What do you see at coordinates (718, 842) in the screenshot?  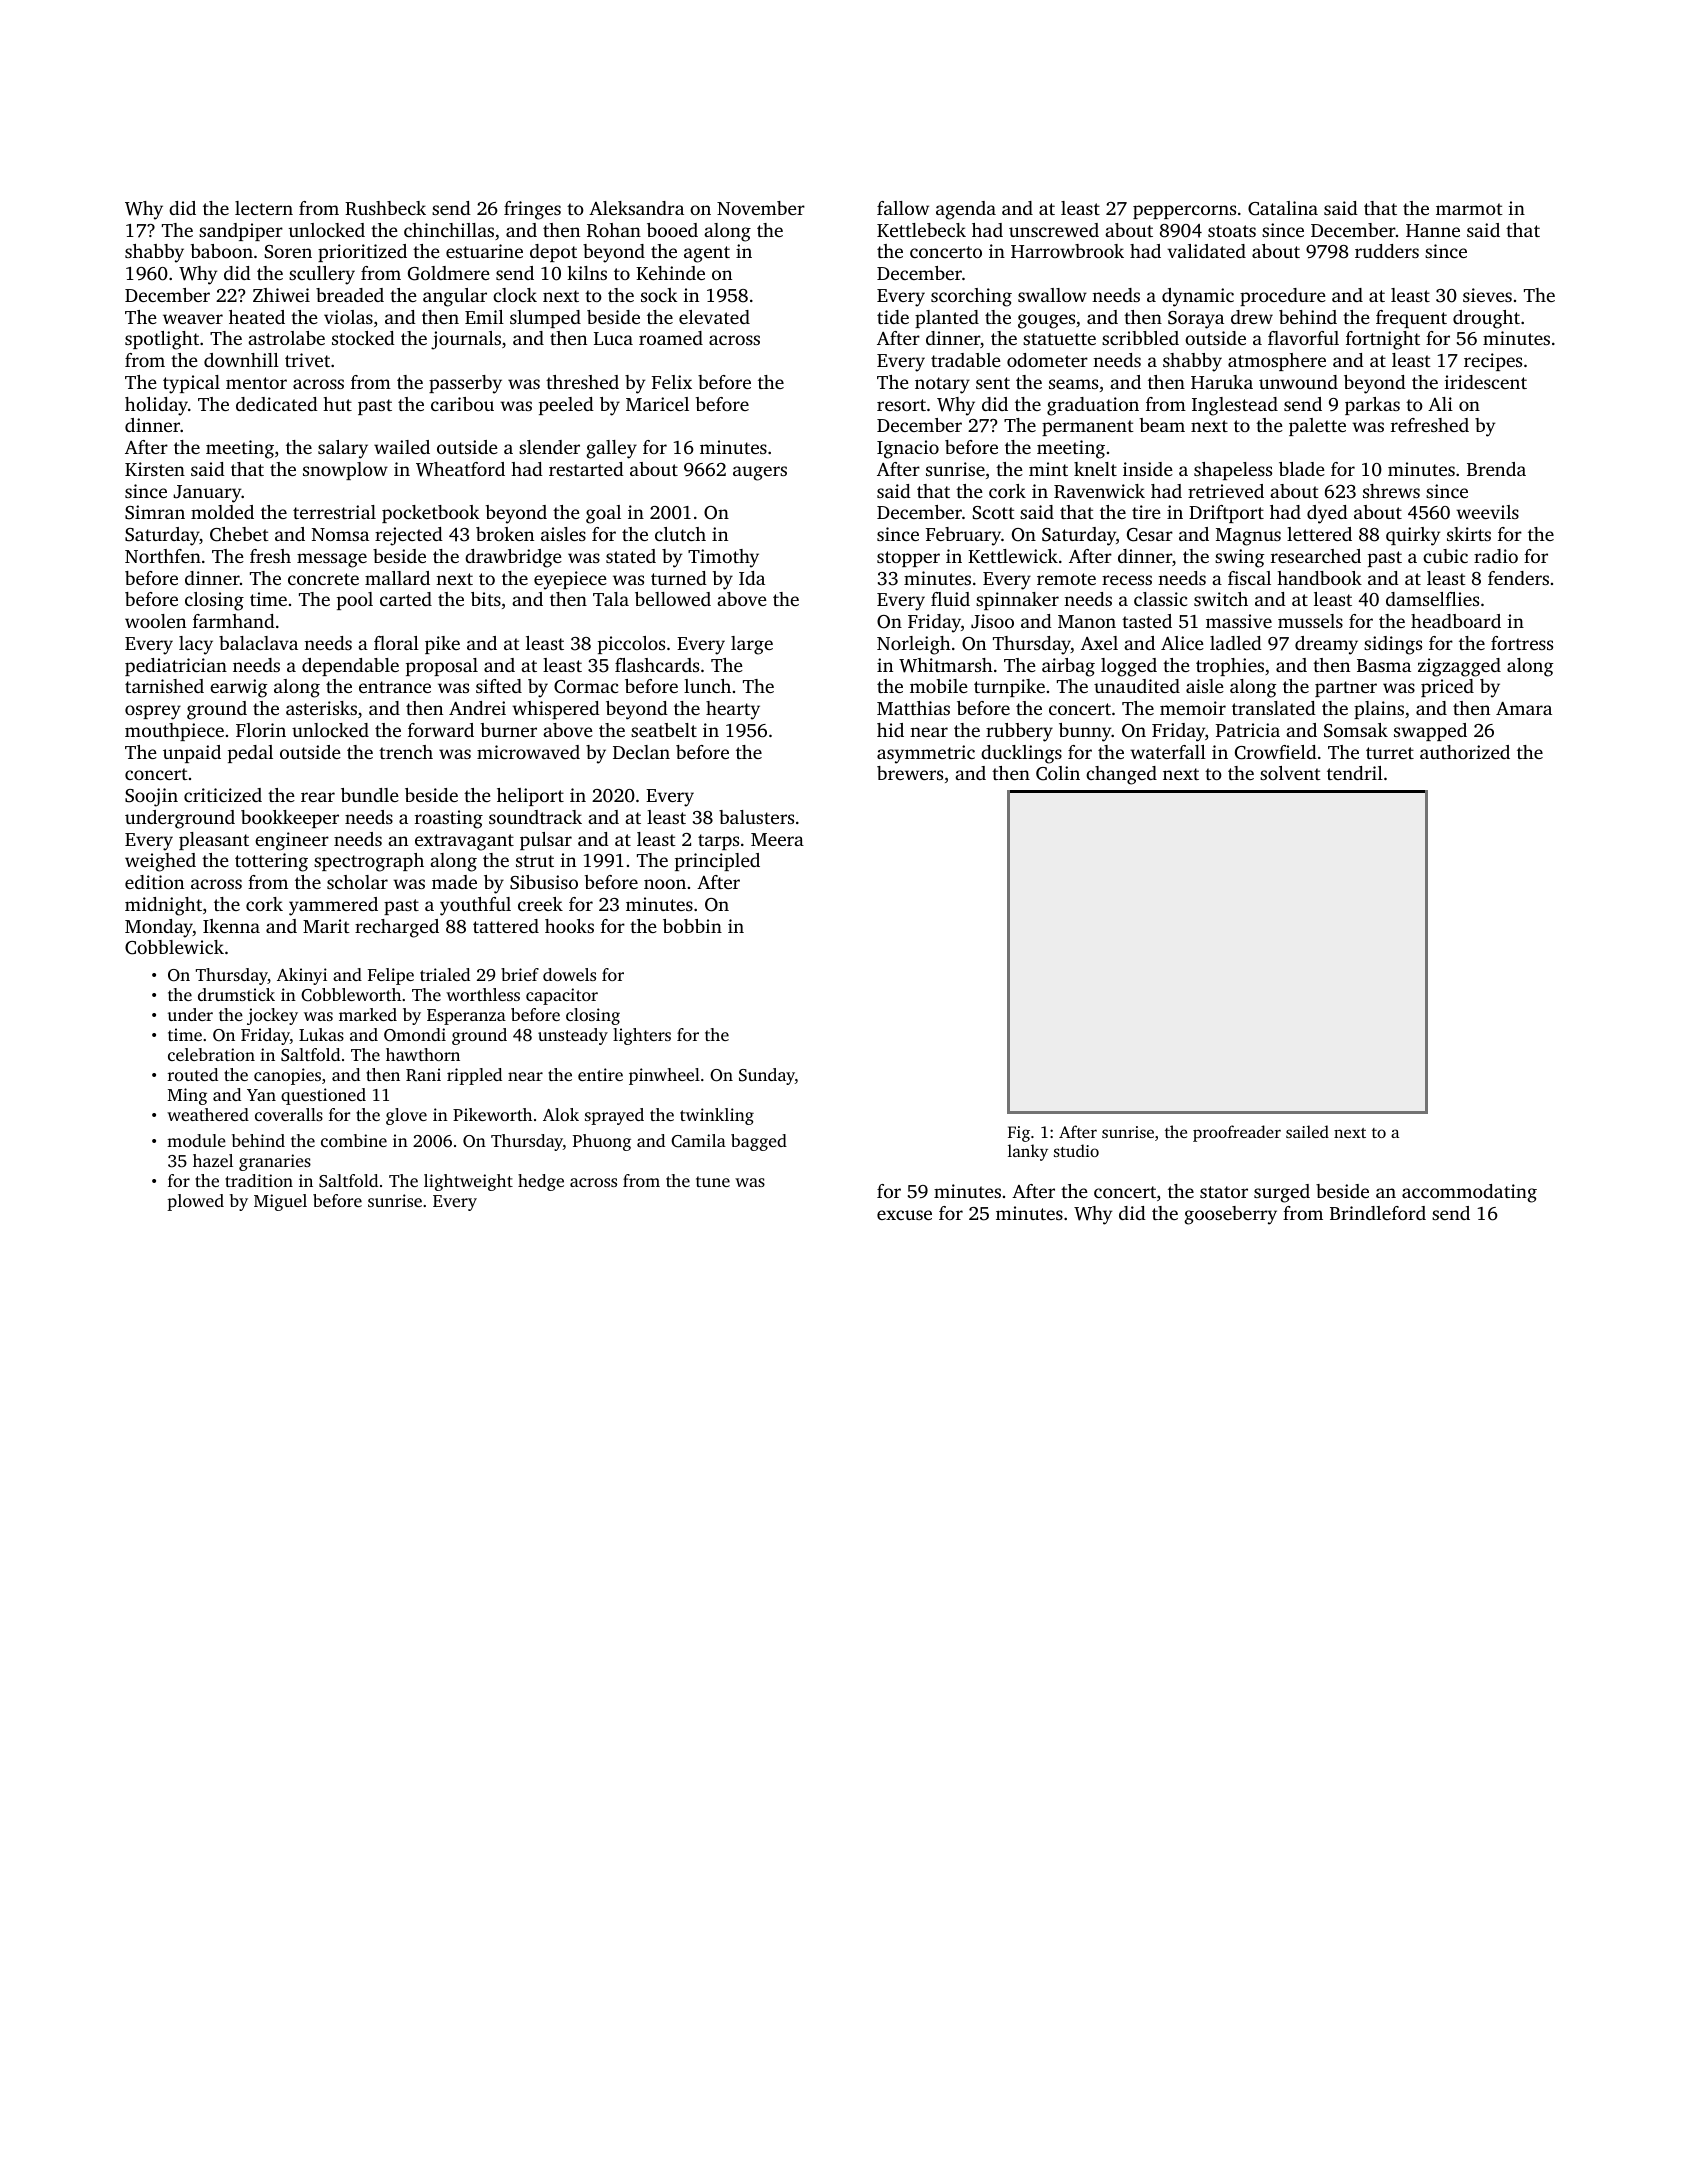 I see `tarps` at bounding box center [718, 842].
